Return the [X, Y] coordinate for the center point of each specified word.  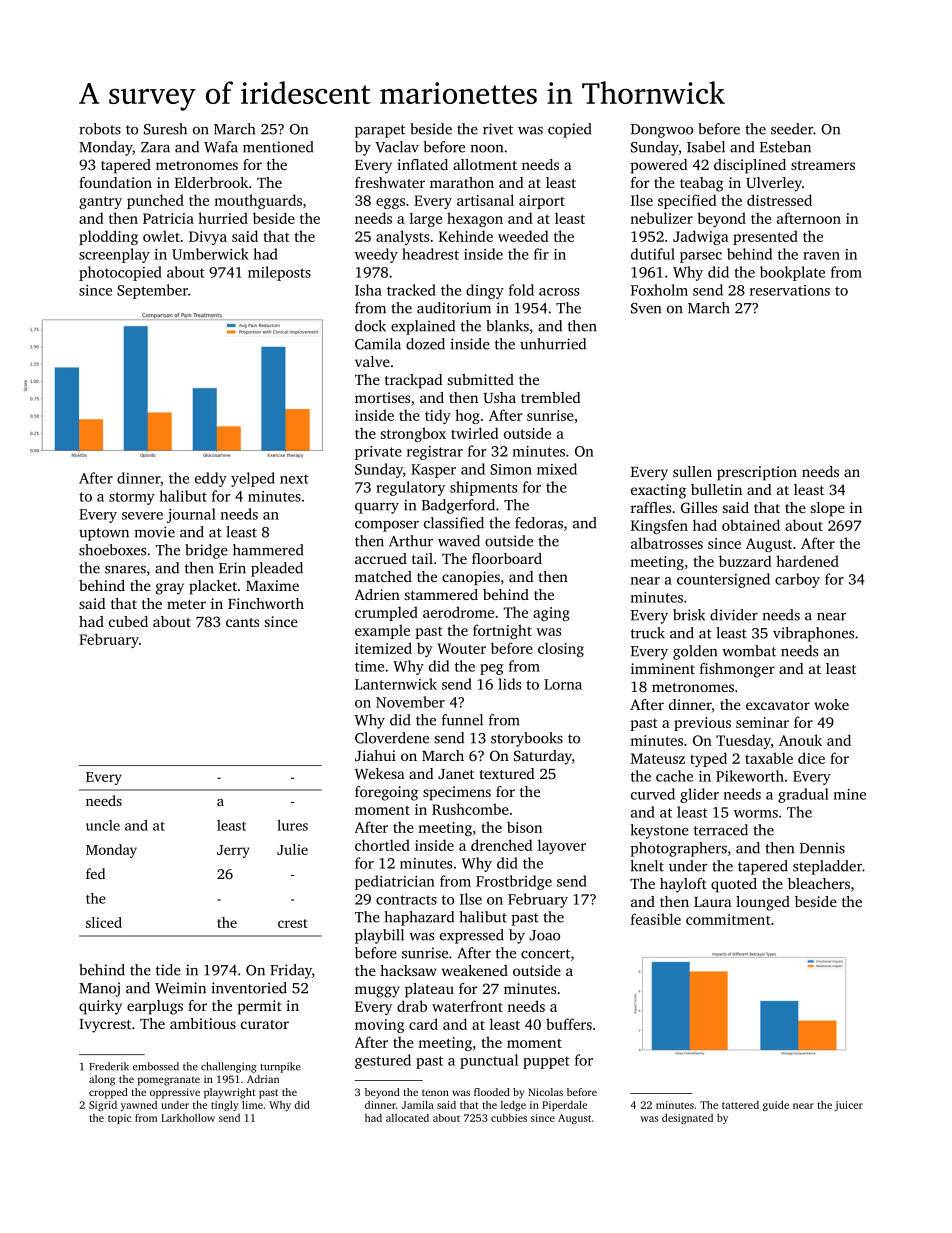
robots [100, 129]
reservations [790, 290]
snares [125, 570]
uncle [103, 825]
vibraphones [813, 634]
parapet [380, 131]
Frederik [109, 1066]
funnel [462, 720]
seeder [792, 129]
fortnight [502, 631]
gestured [383, 1061]
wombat [749, 651]
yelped [253, 479]
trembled [550, 397]
